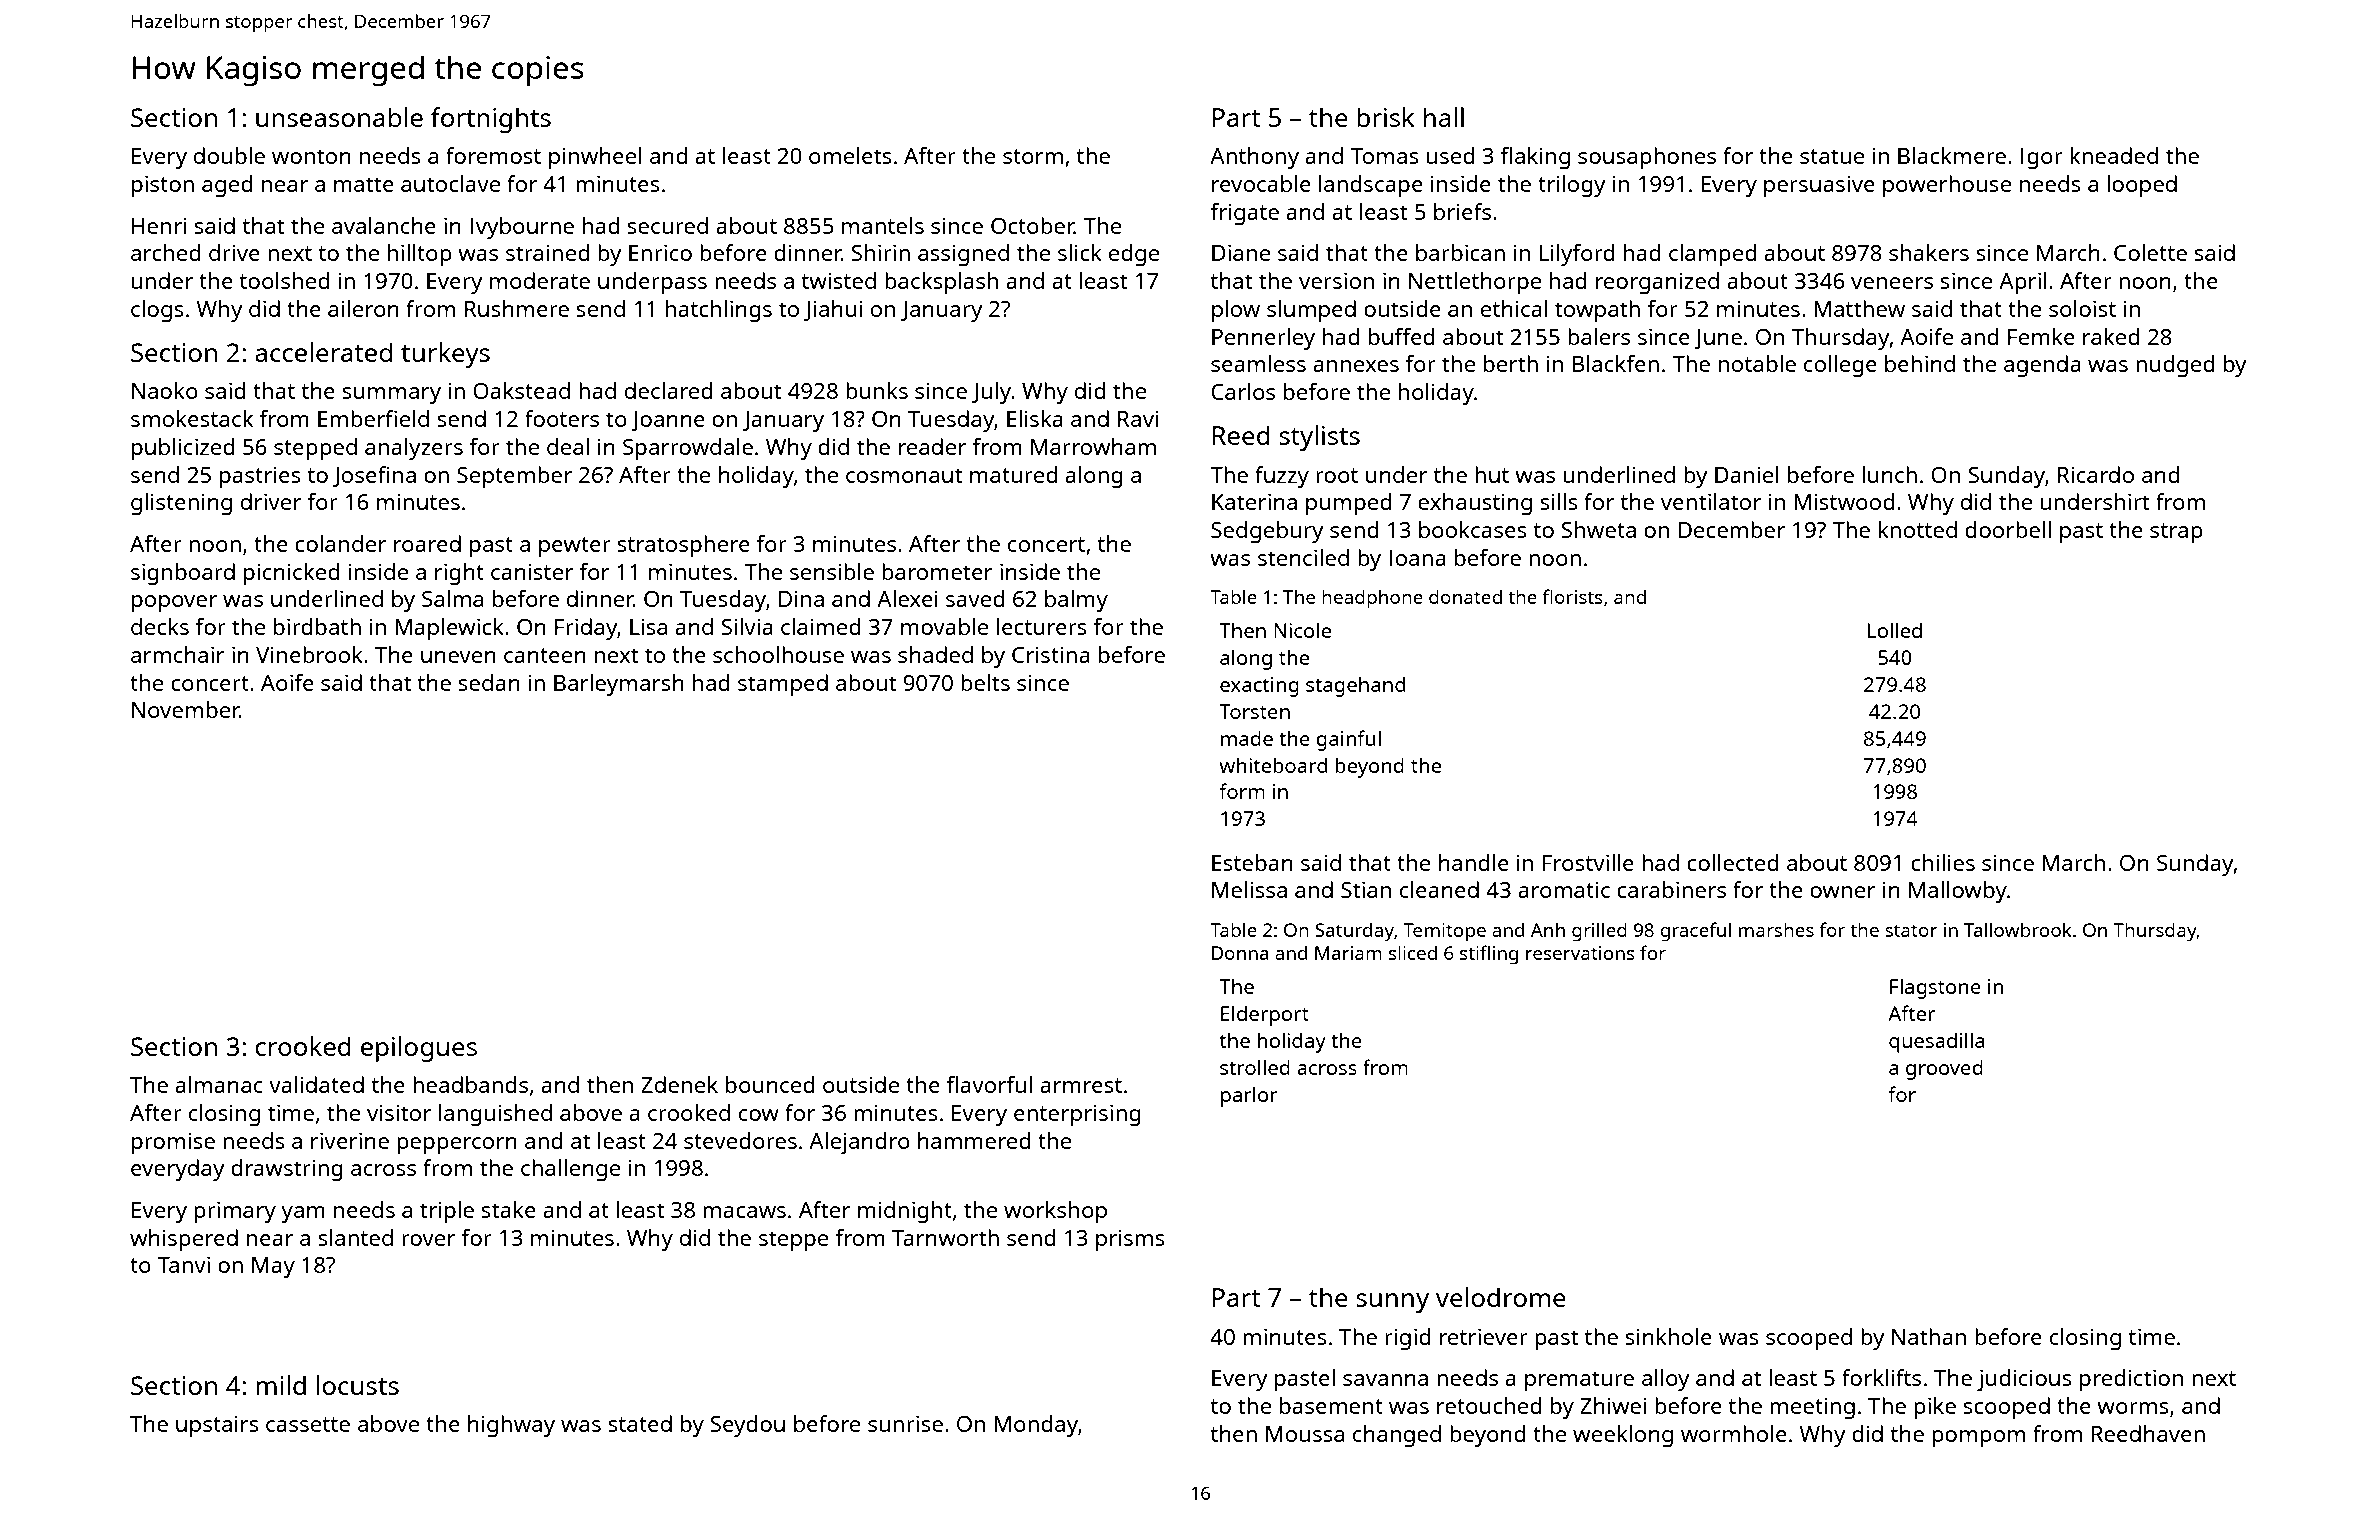  I want to click on stratosphere, so click(683, 546).
